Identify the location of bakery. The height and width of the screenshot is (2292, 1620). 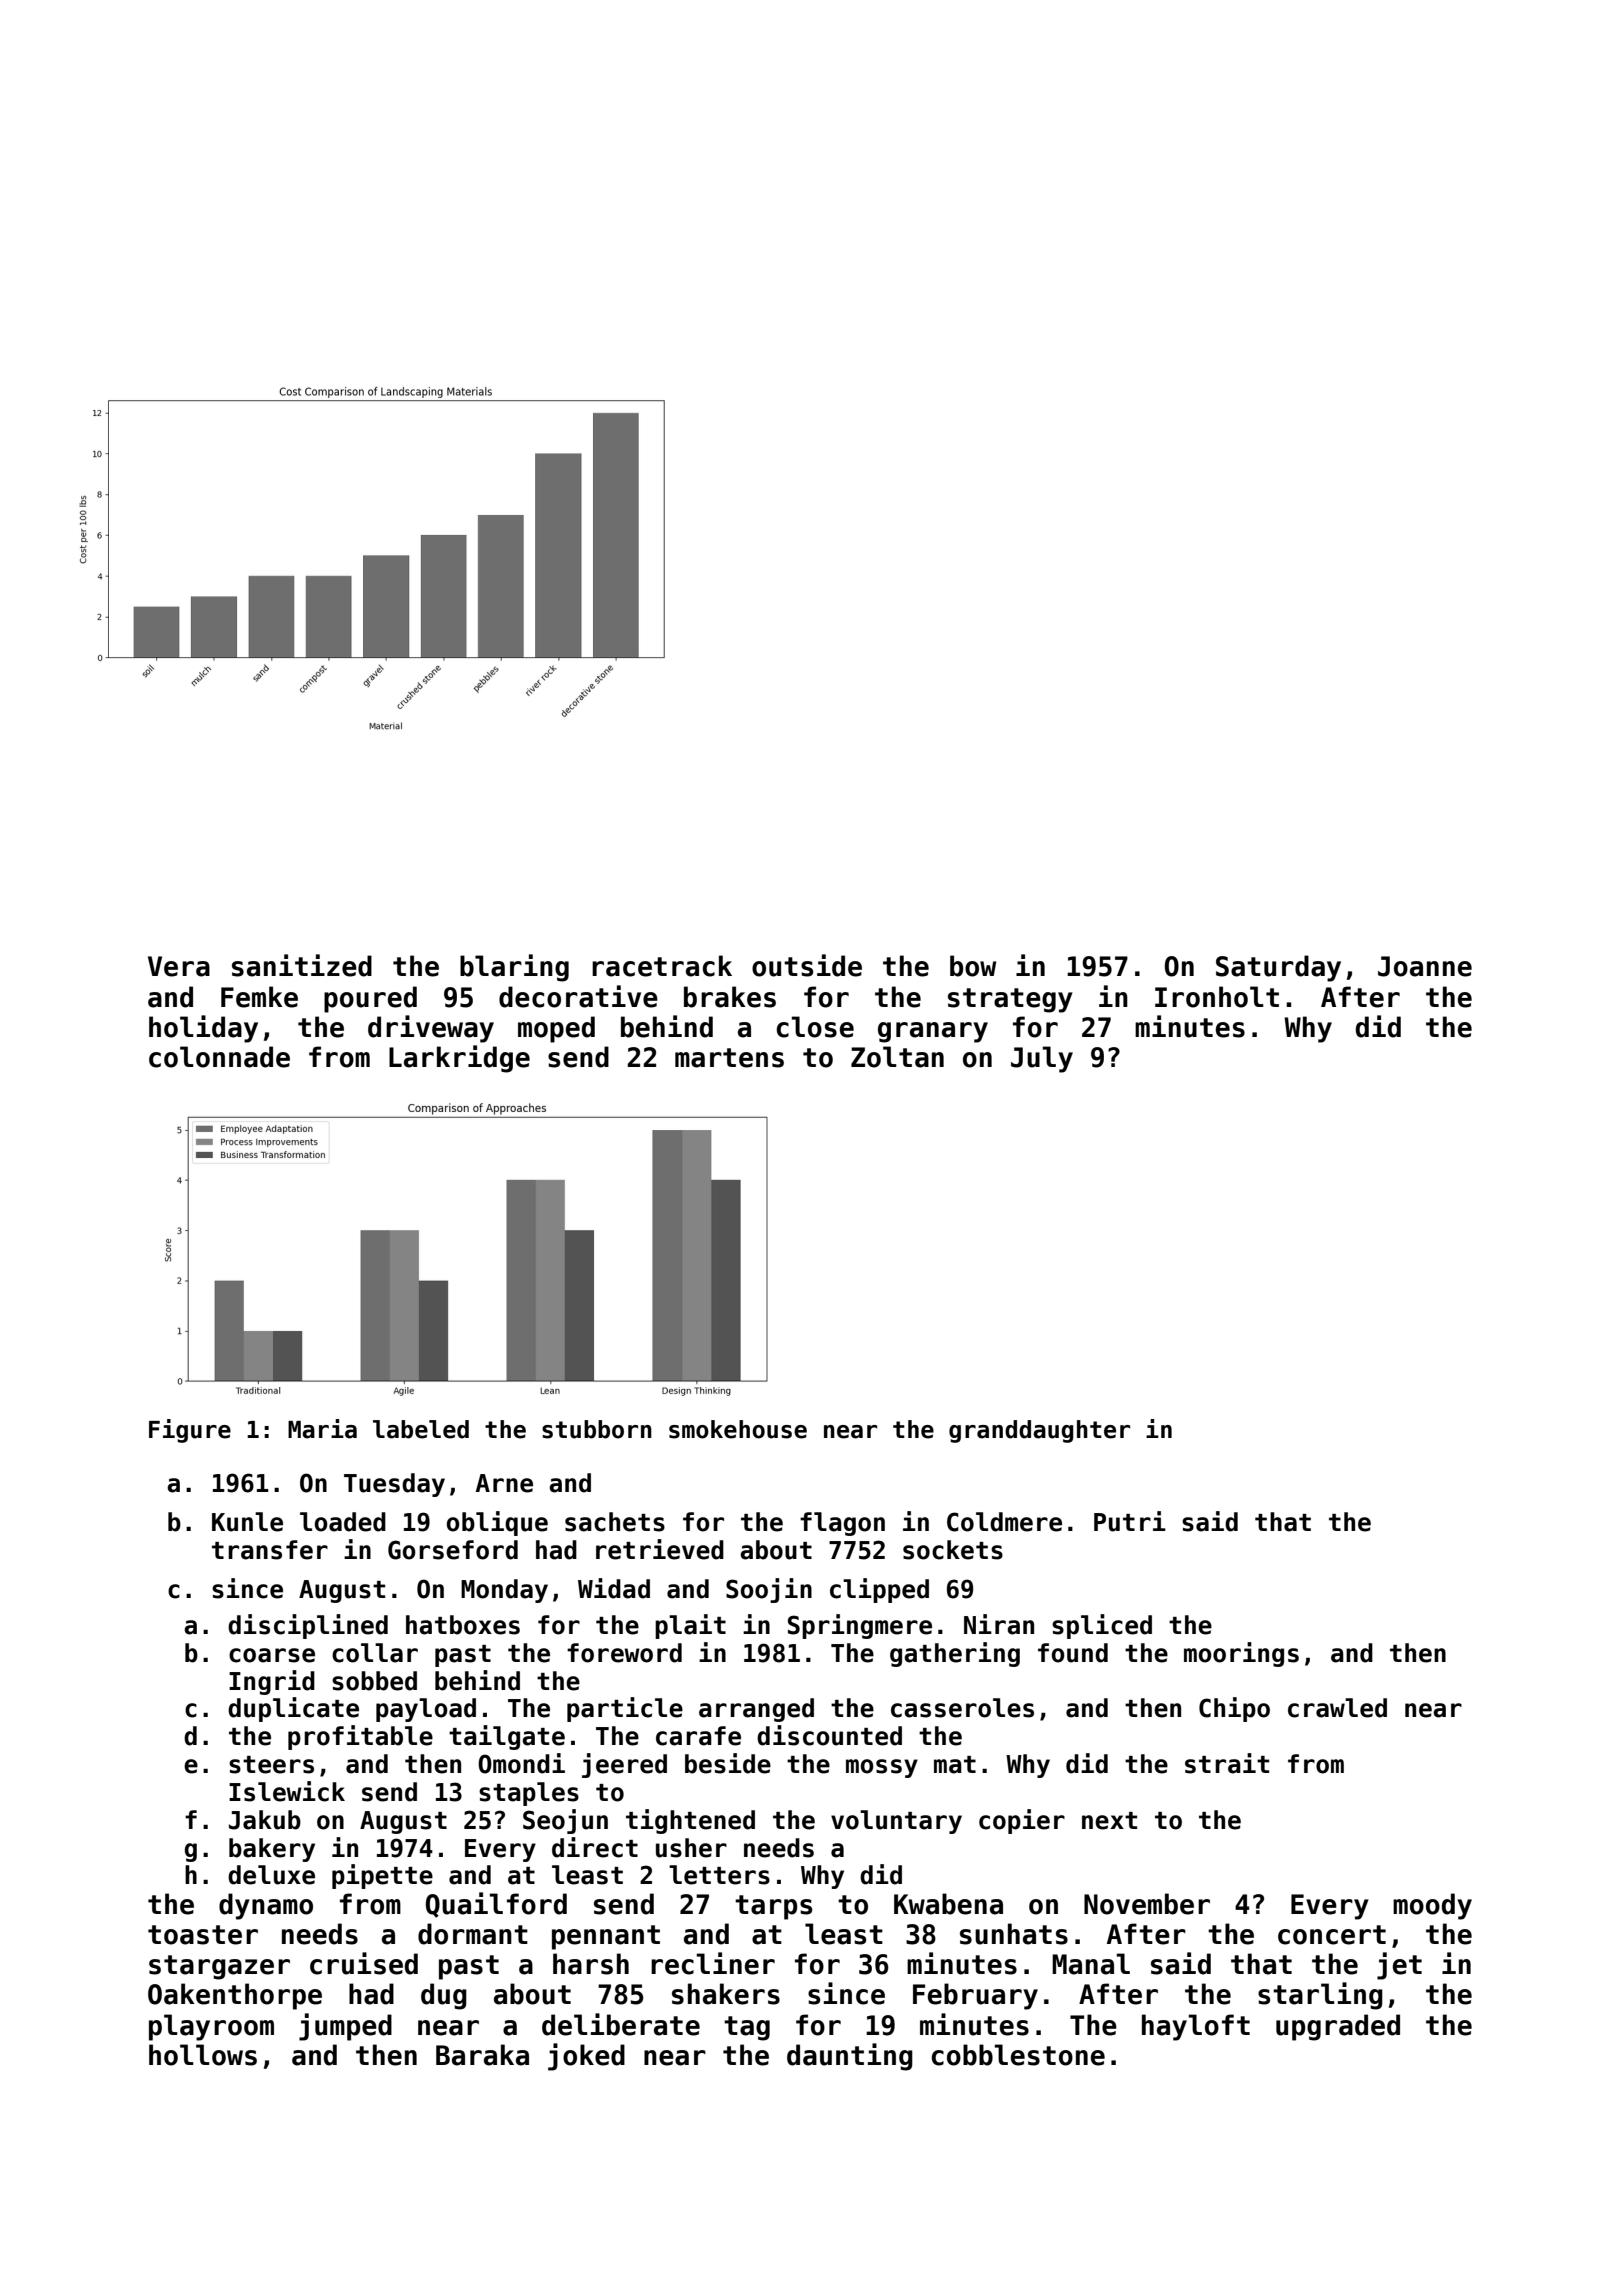
(272, 1850).
